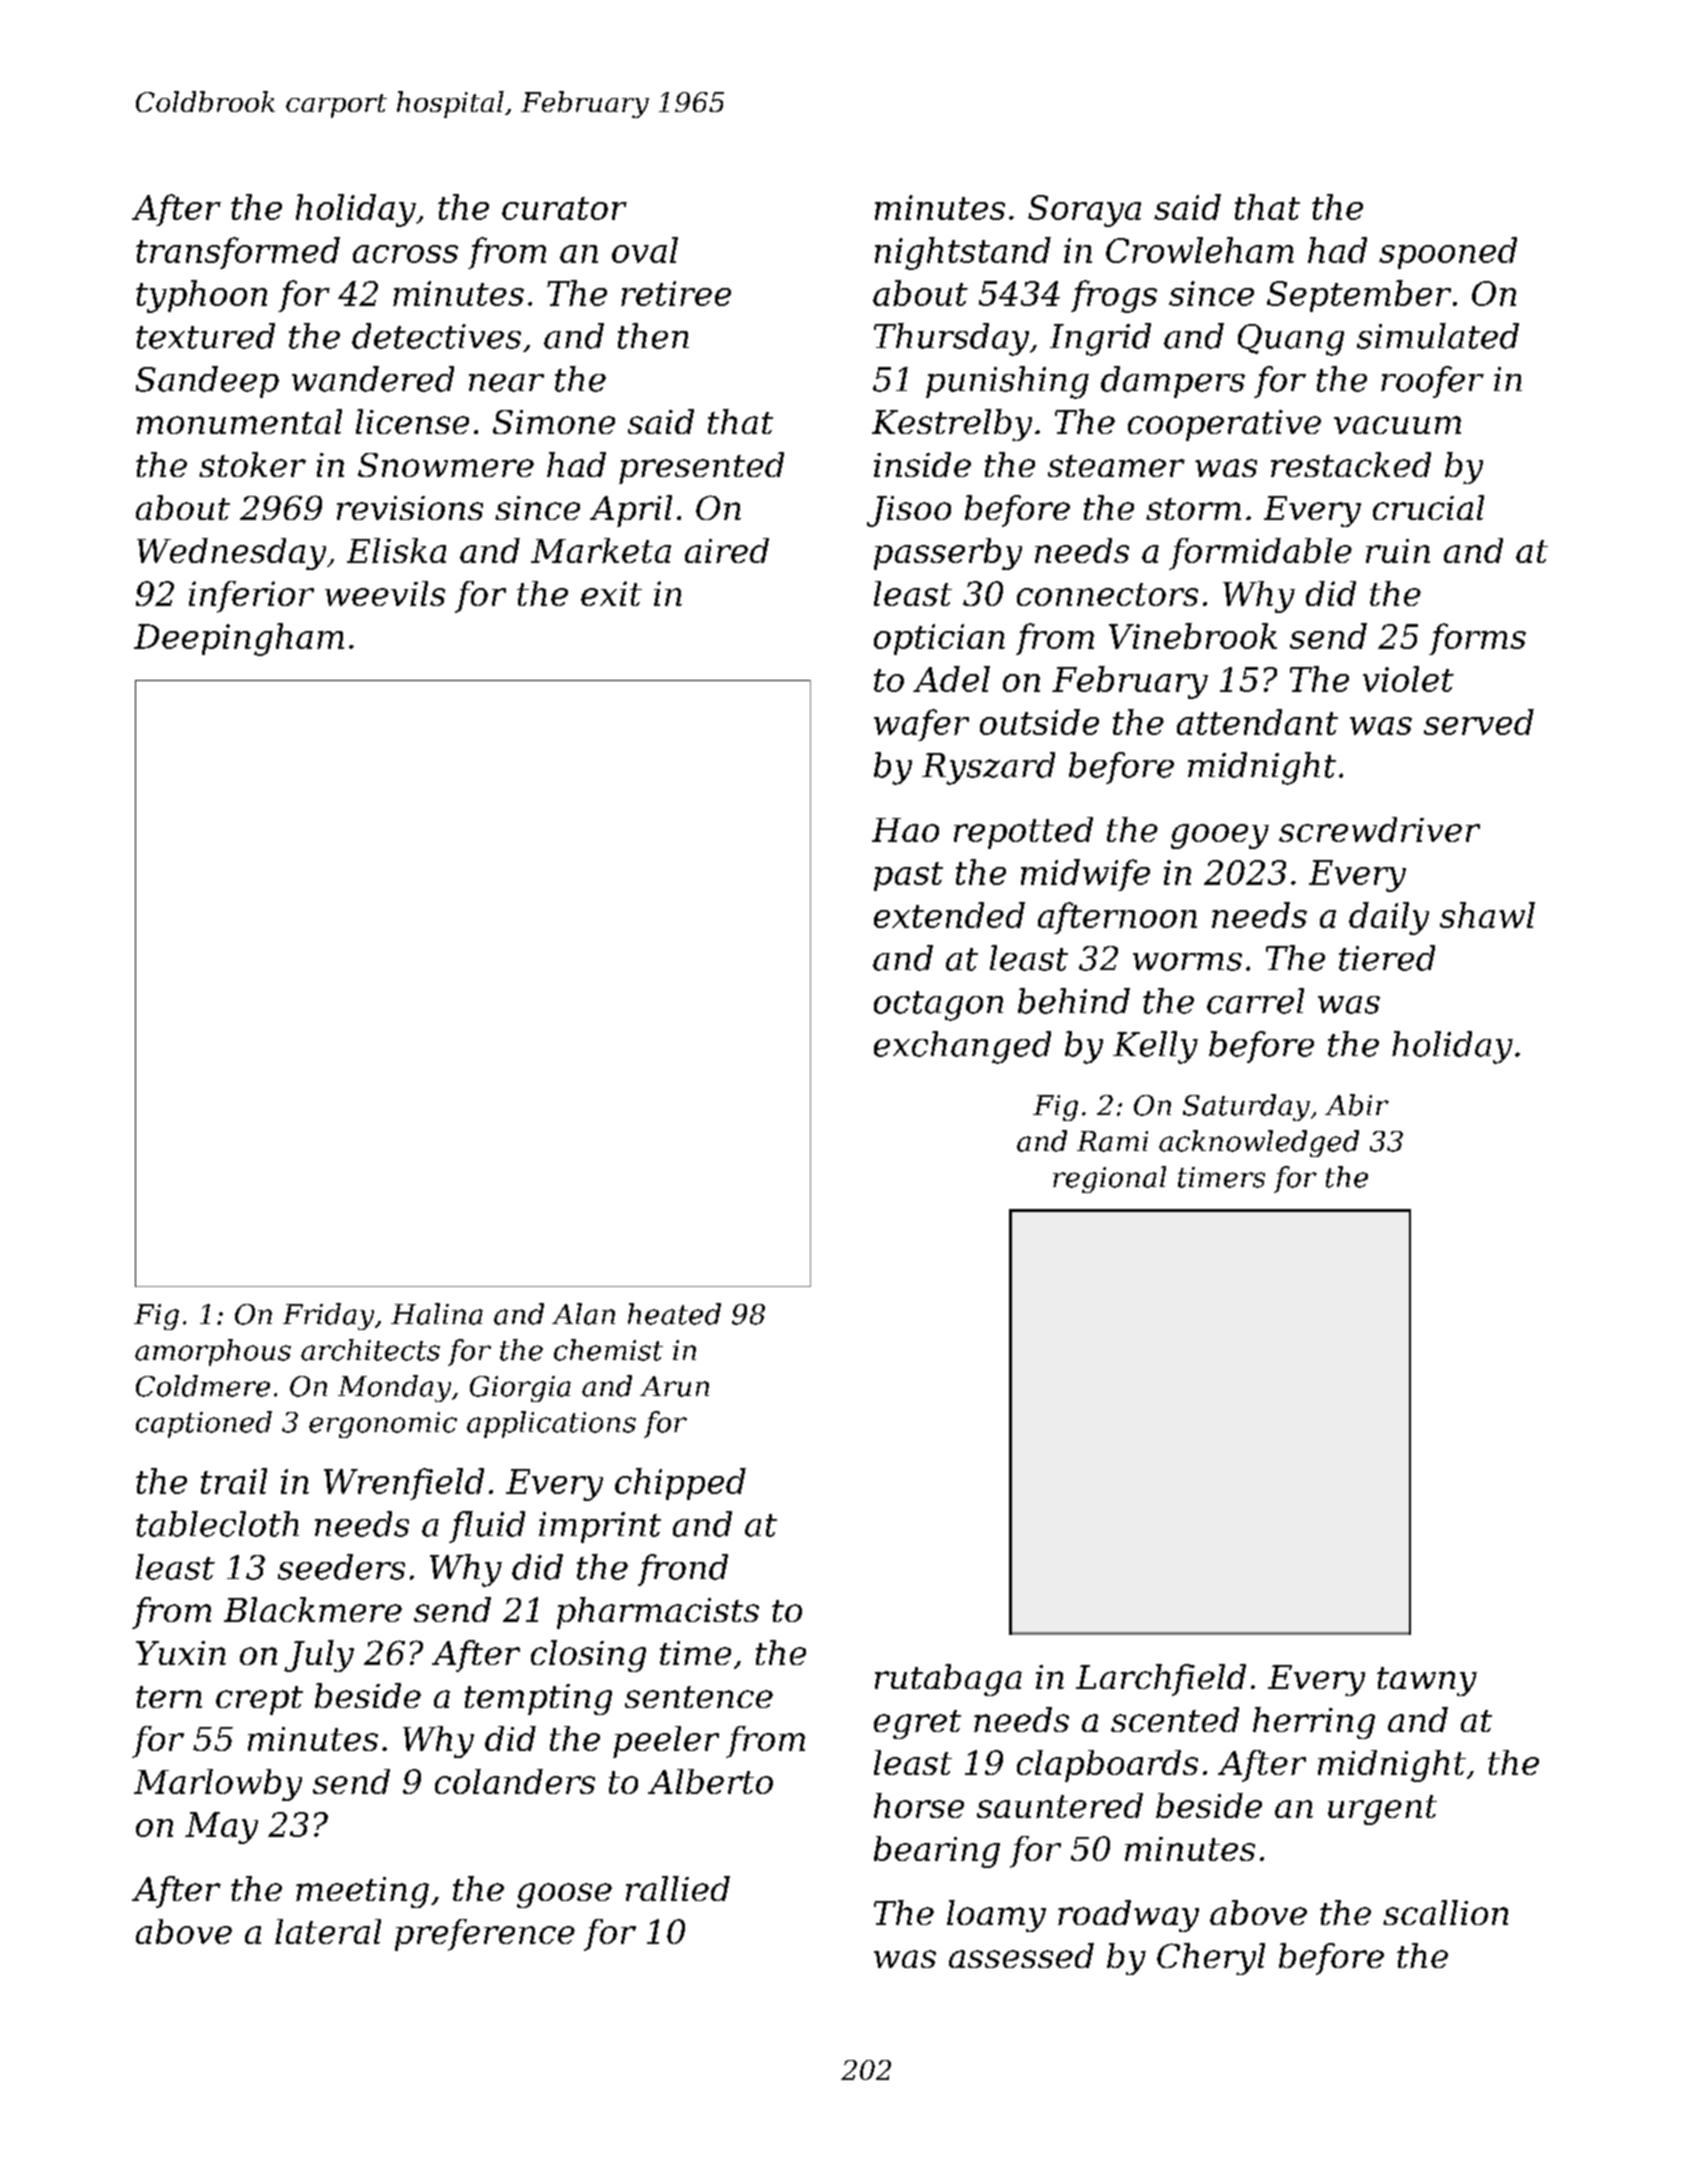  I want to click on transformed, so click(238, 253).
